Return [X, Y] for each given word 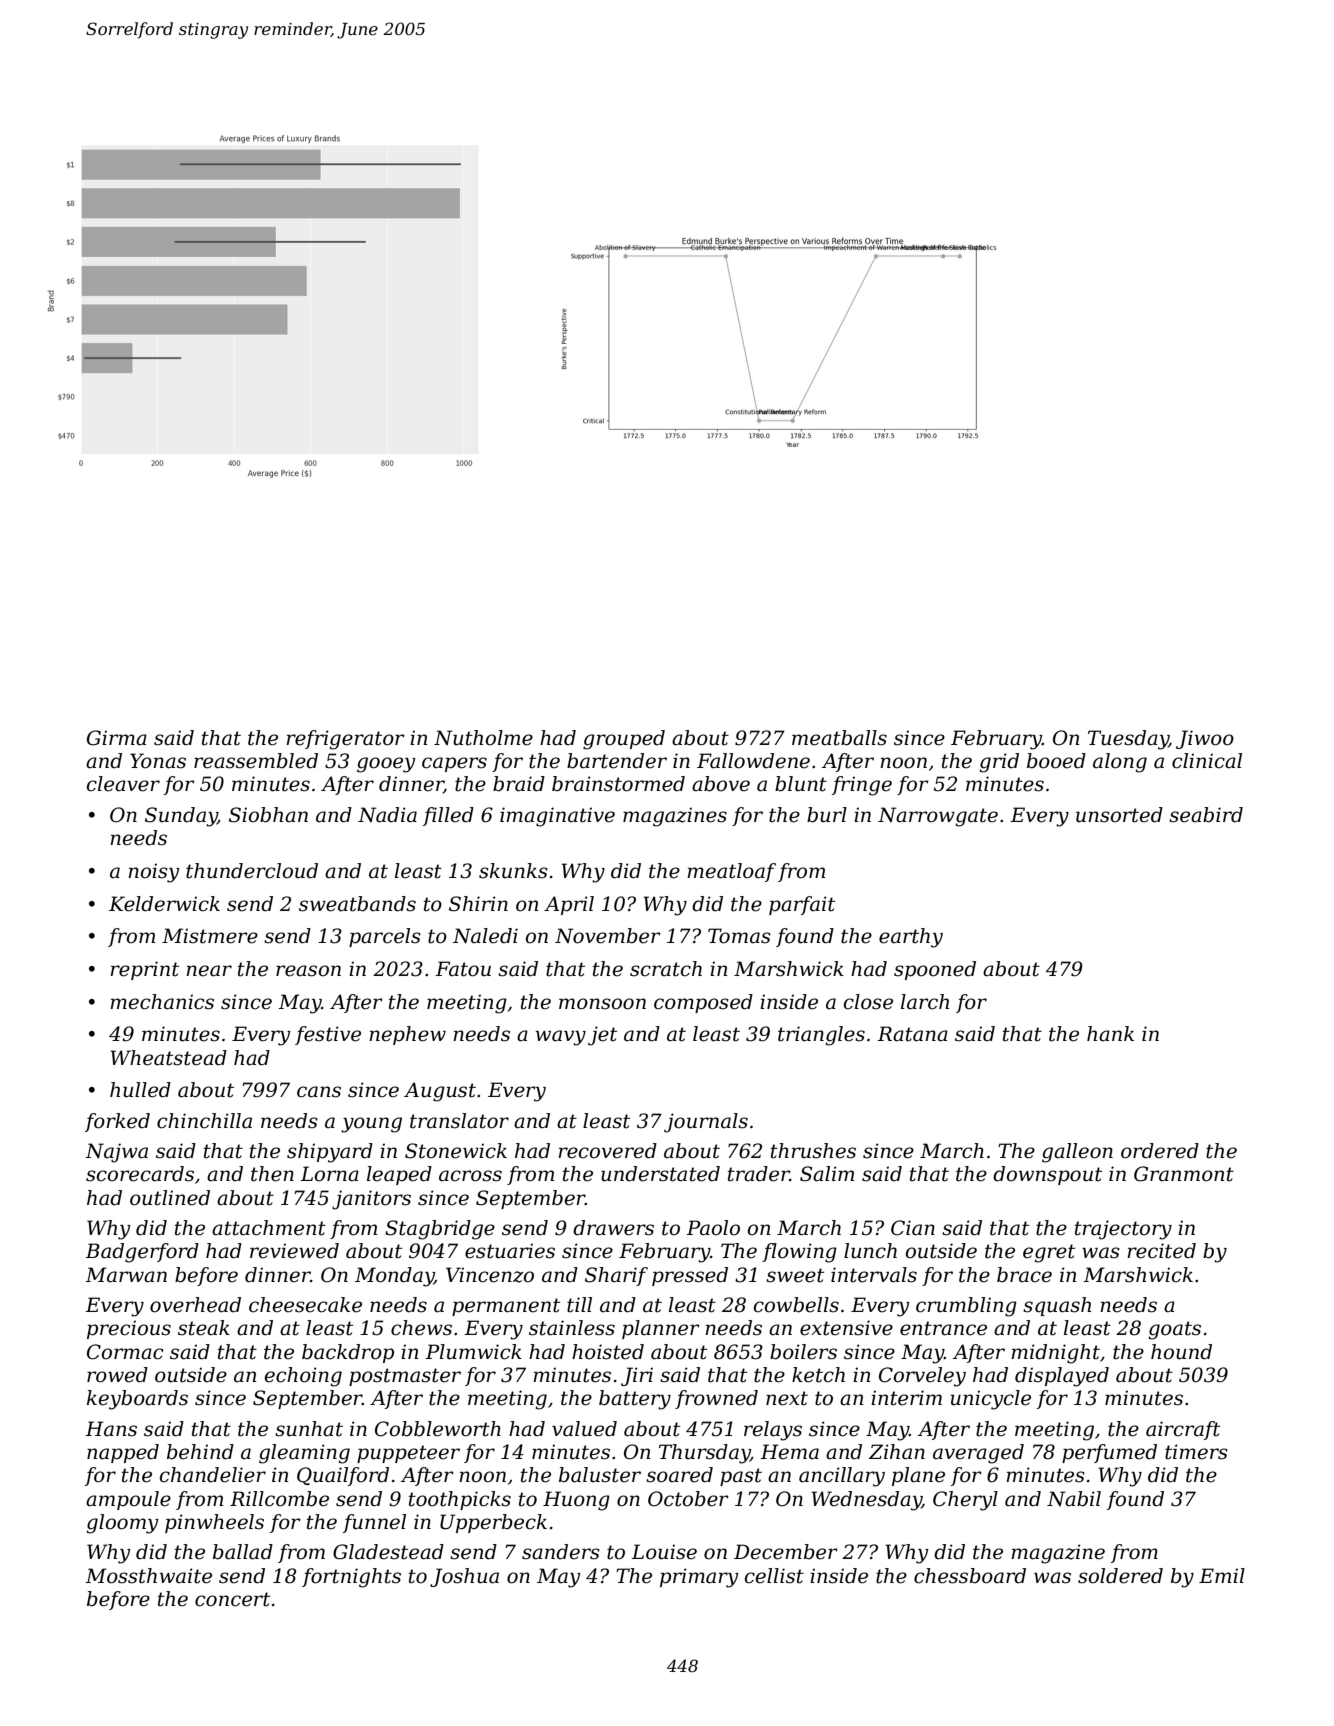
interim [906, 1398]
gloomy [122, 1524]
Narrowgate [938, 817]
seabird [1206, 815]
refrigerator [345, 740]
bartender [617, 761]
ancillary [842, 1477]
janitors [371, 1200]
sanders [561, 1552]
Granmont [1184, 1174]
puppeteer [408, 1454]
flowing [799, 1253]
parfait [802, 905]
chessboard [970, 1576]
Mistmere [210, 936]
